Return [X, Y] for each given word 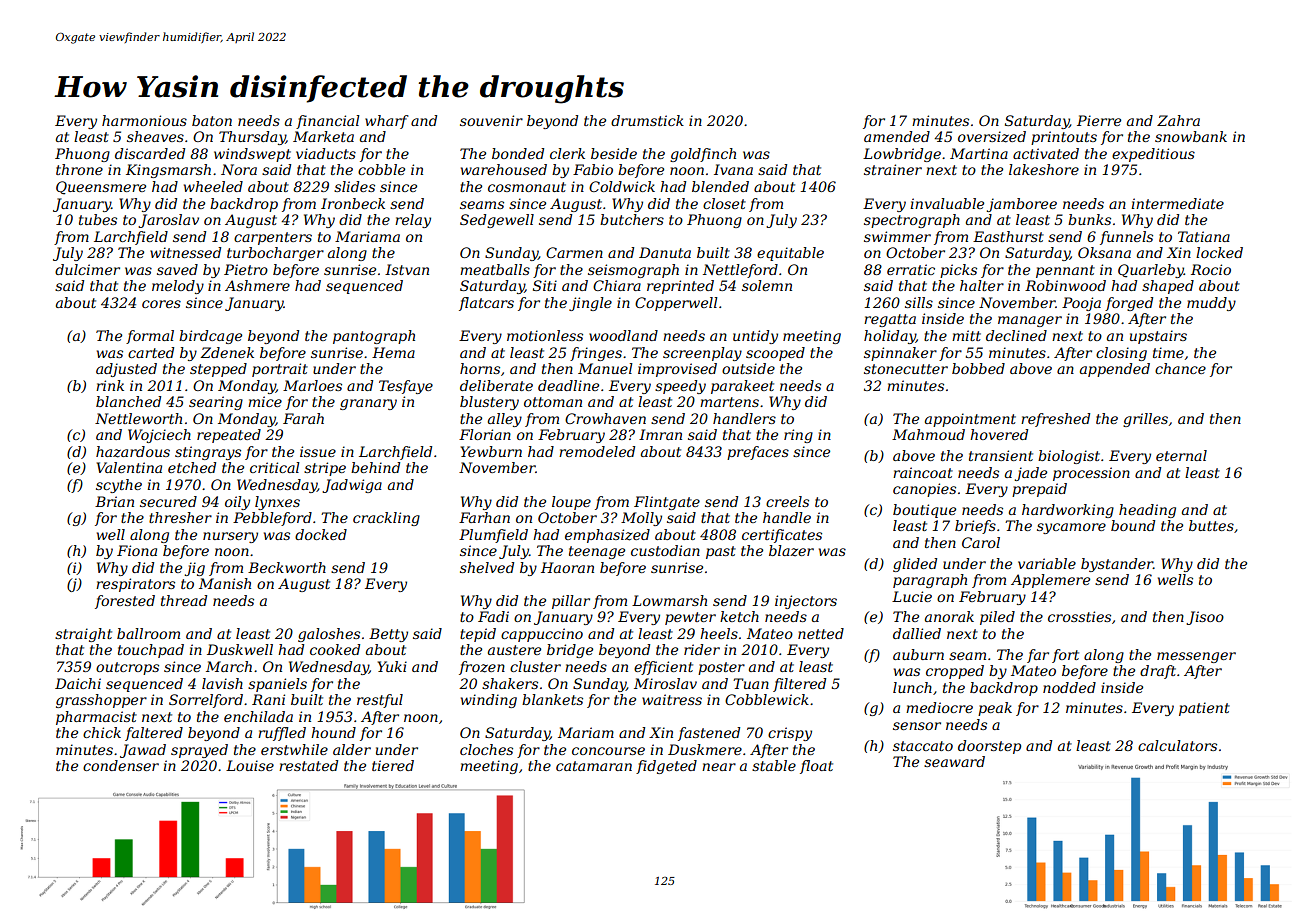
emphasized [607, 536]
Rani [268, 699]
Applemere [1050, 581]
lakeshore [1044, 169]
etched [192, 467]
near [719, 767]
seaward [954, 761]
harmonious [144, 120]
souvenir [491, 120]
